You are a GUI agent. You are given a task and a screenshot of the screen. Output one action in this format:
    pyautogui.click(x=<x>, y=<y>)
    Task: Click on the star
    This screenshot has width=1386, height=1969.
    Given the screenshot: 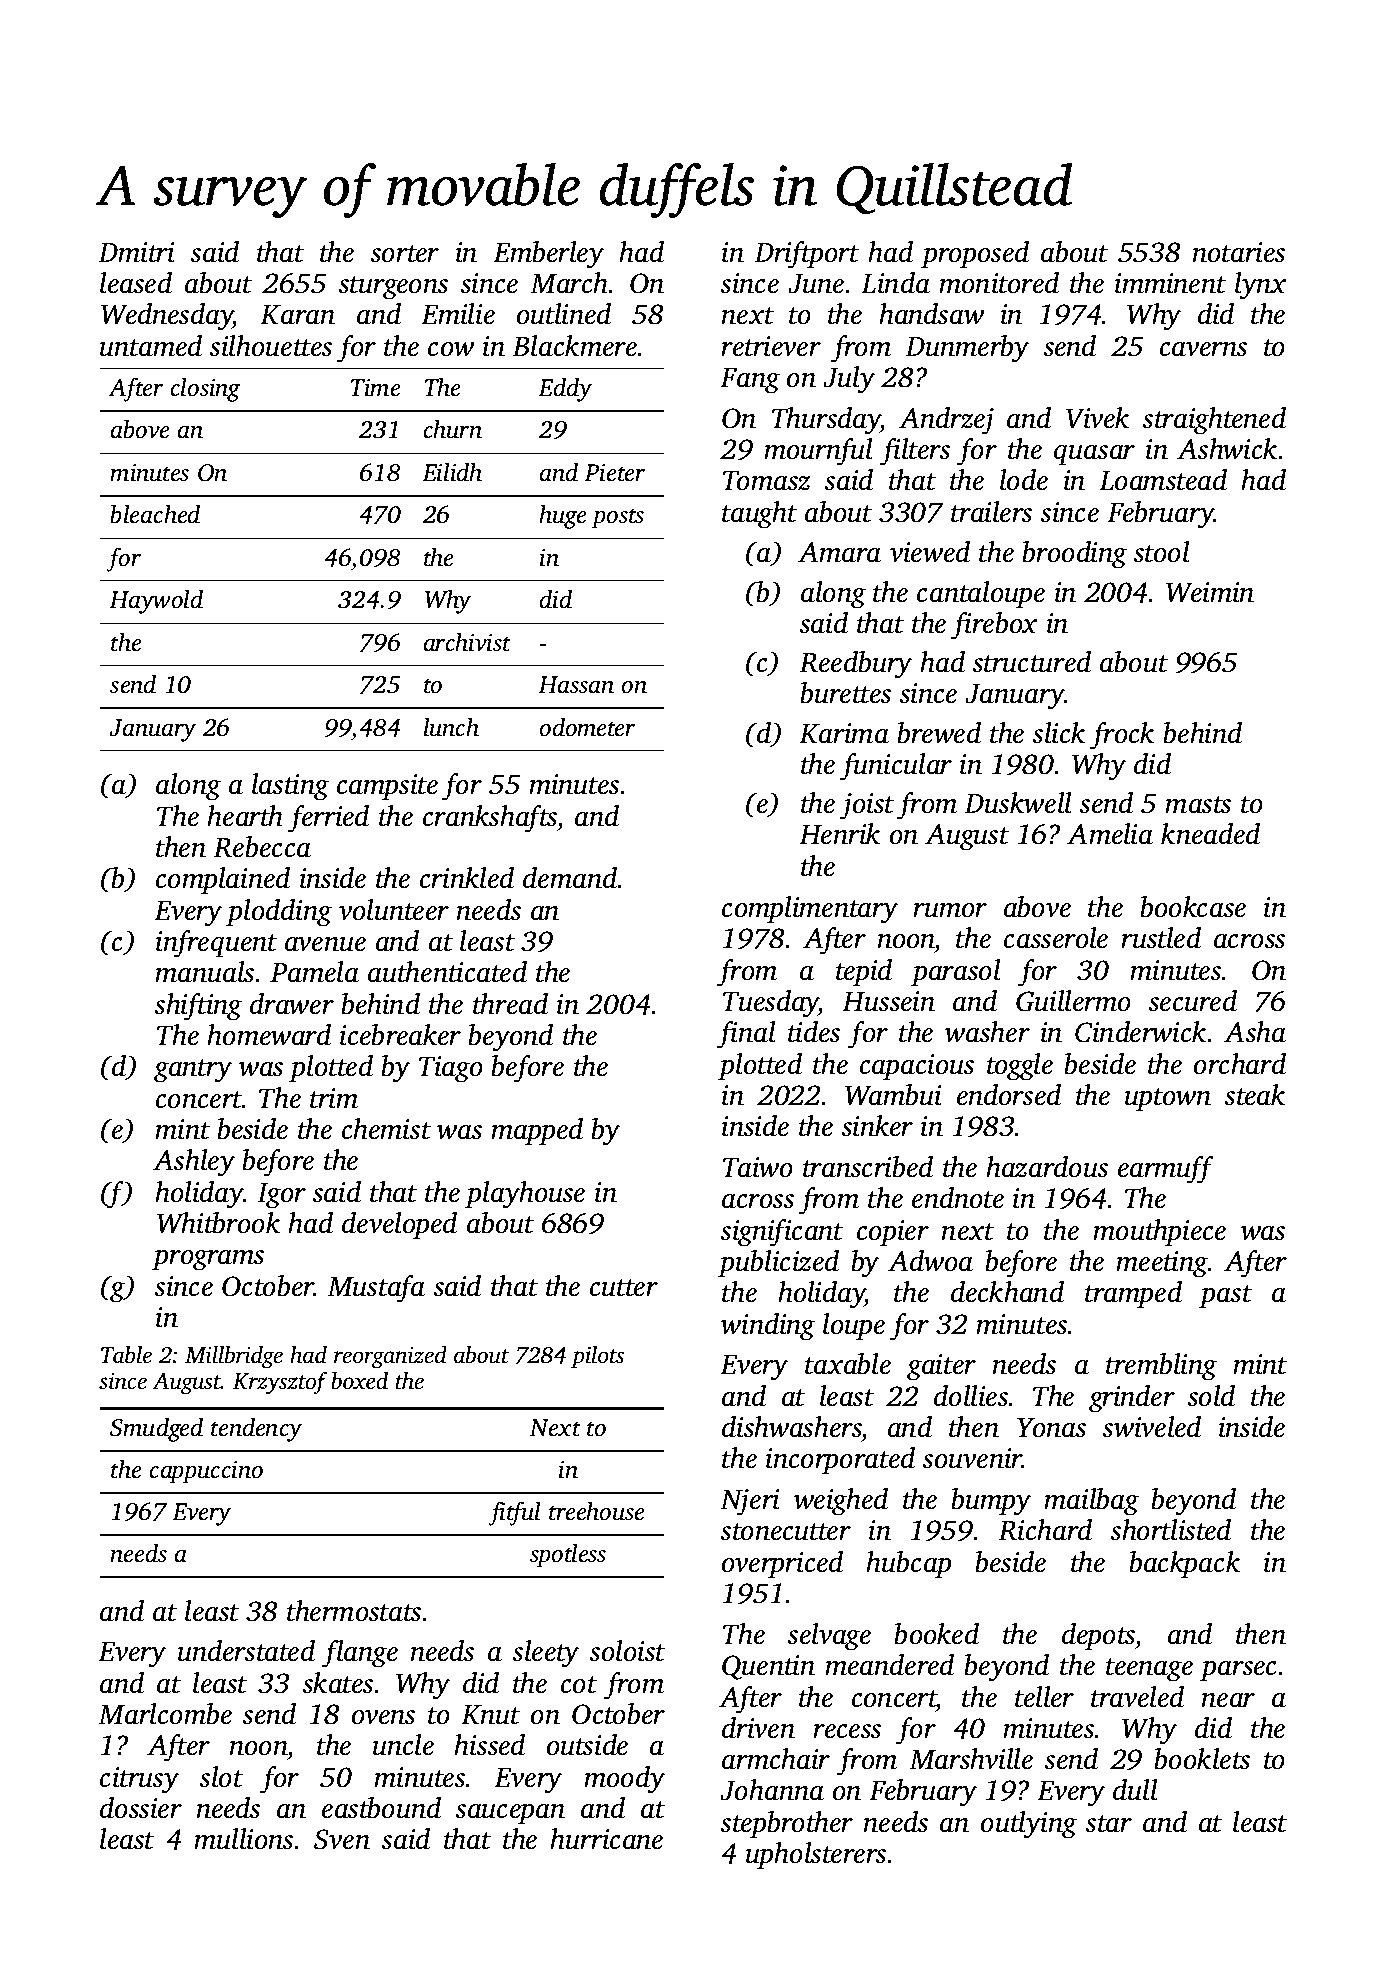 What is the action you would take?
    pyautogui.click(x=1109, y=1824)
